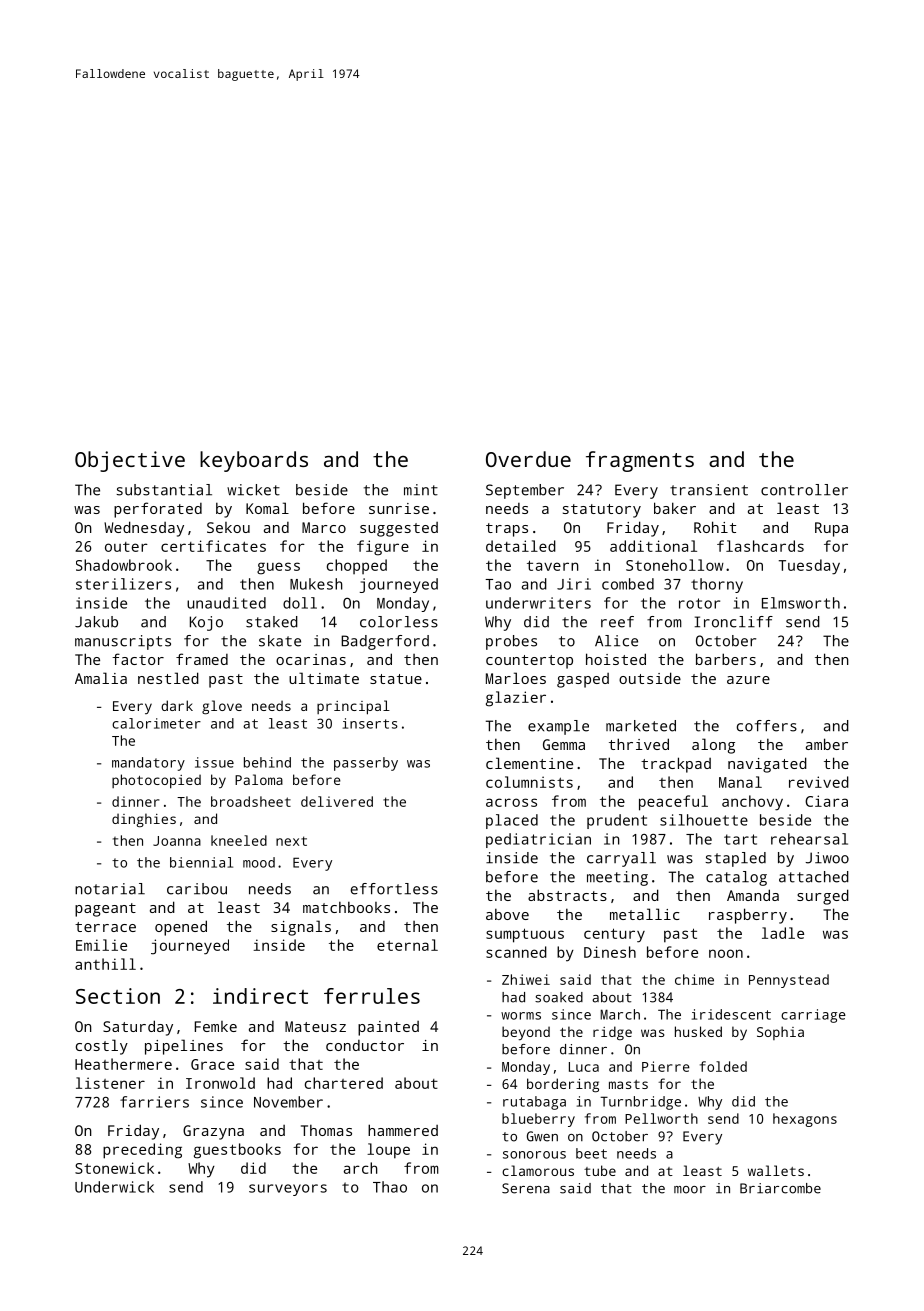  I want to click on clementine, so click(529, 763).
